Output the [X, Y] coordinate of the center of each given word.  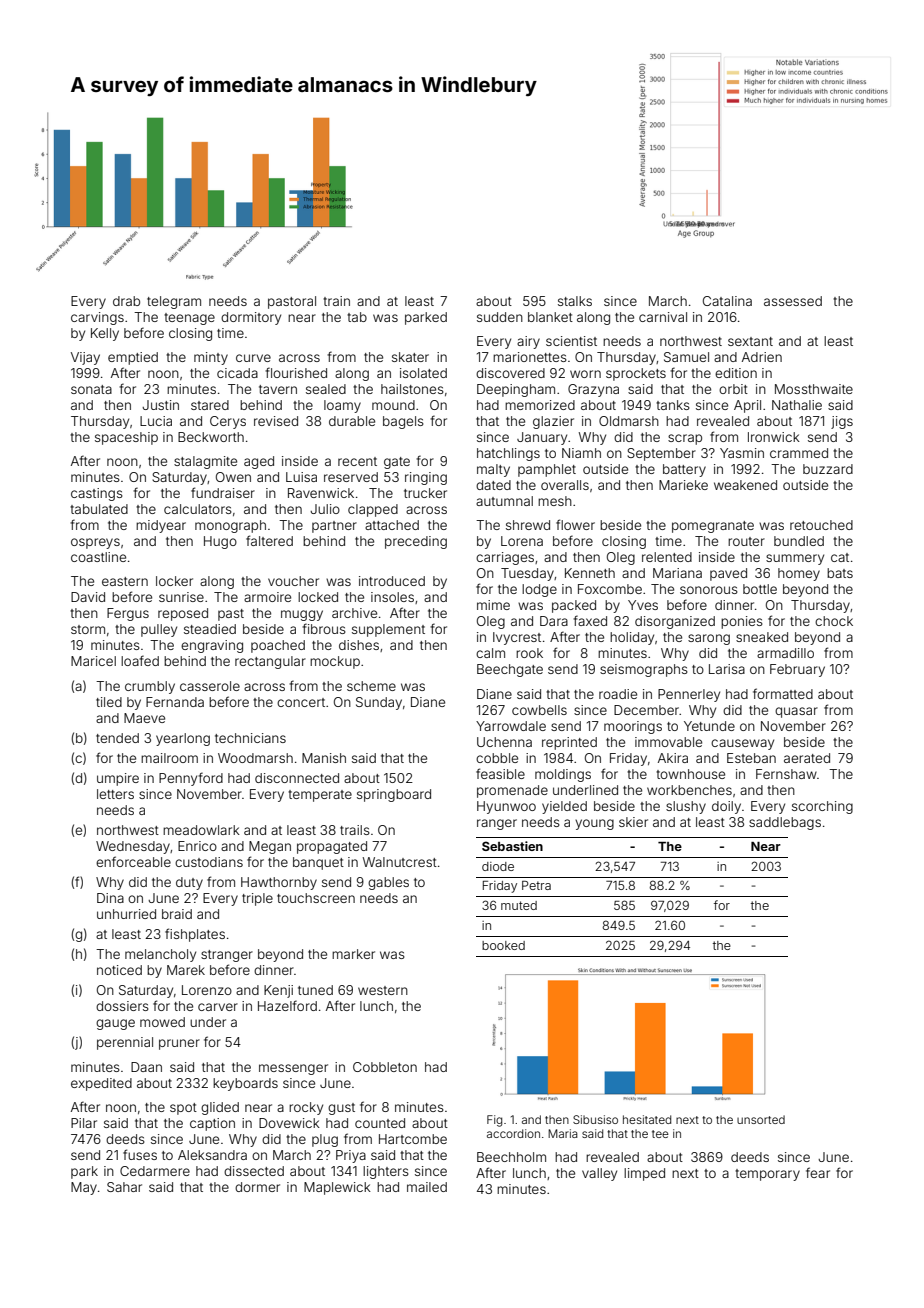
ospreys [95, 543]
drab [126, 301]
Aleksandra [212, 1155]
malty [493, 470]
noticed [119, 970]
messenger [293, 1069]
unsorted [761, 1119]
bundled [799, 541]
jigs [842, 422]
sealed [326, 389]
